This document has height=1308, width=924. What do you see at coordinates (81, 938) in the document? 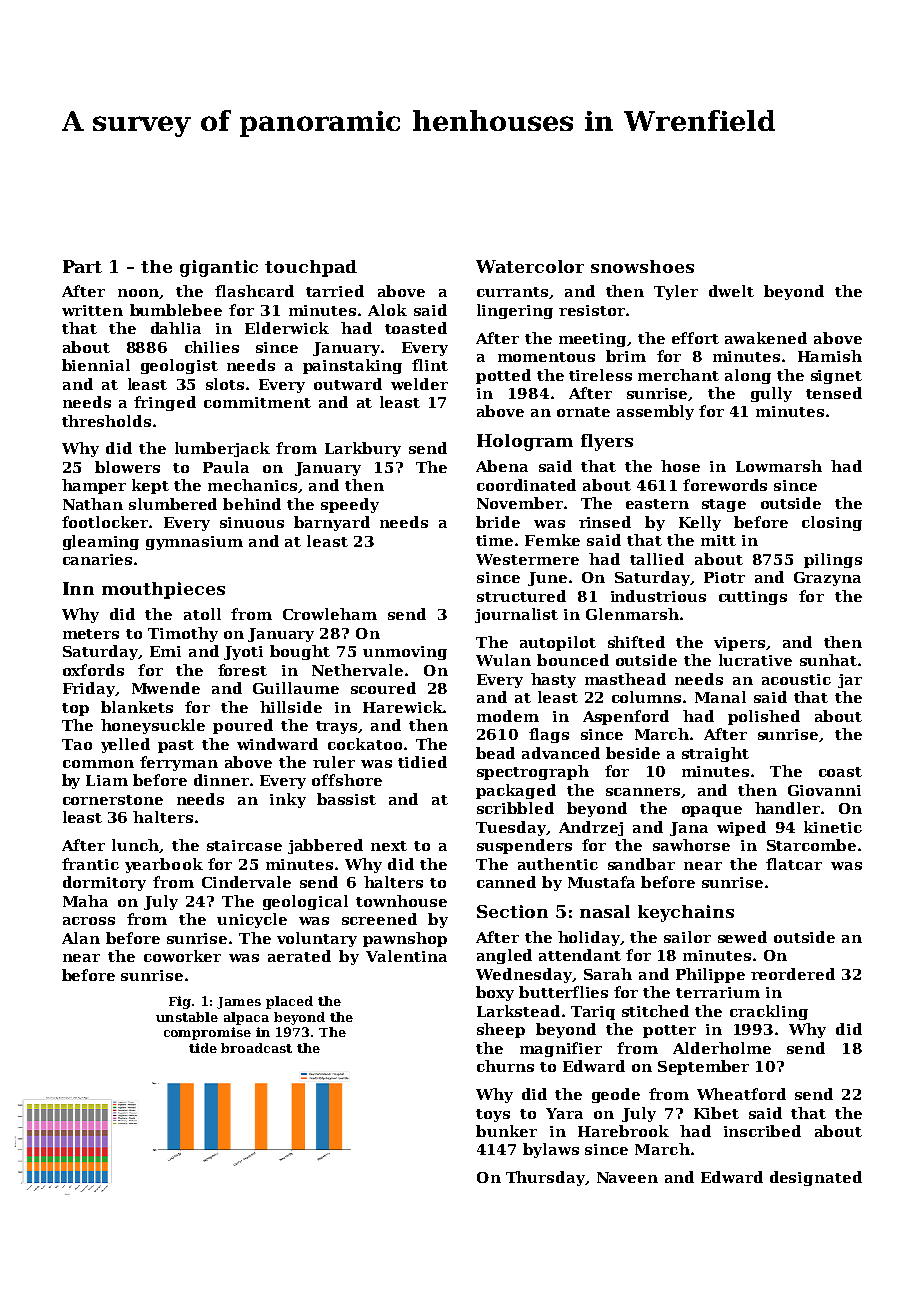
I see `Alan` at bounding box center [81, 938].
